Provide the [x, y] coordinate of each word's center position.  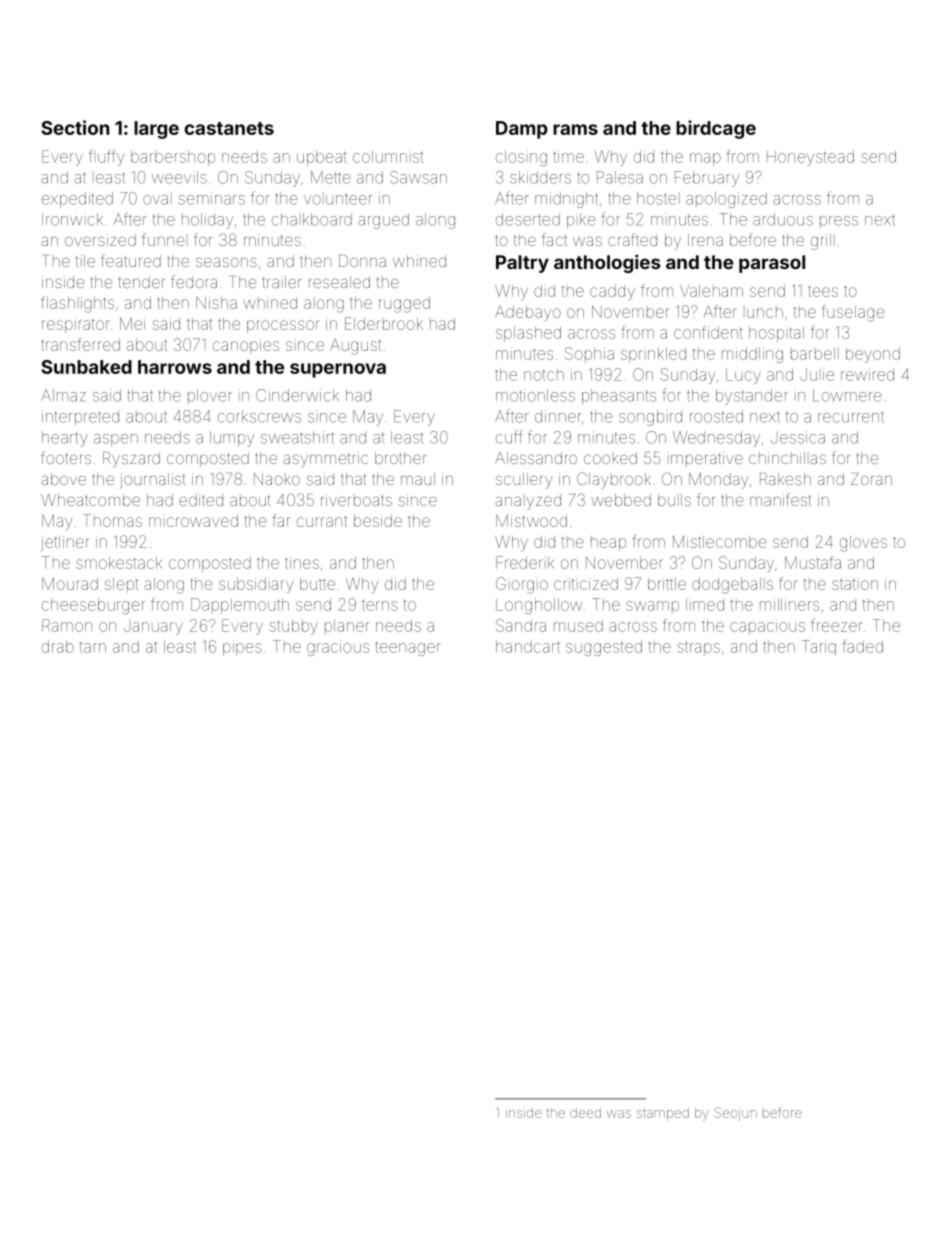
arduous [783, 219]
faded [862, 646]
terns [380, 605]
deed [585, 1113]
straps [698, 649]
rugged [404, 305]
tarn [92, 647]
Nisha [216, 303]
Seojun [736, 1114]
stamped [663, 1114]
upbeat [322, 158]
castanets [229, 128]
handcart [528, 646]
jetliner [65, 543]
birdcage [716, 129]
